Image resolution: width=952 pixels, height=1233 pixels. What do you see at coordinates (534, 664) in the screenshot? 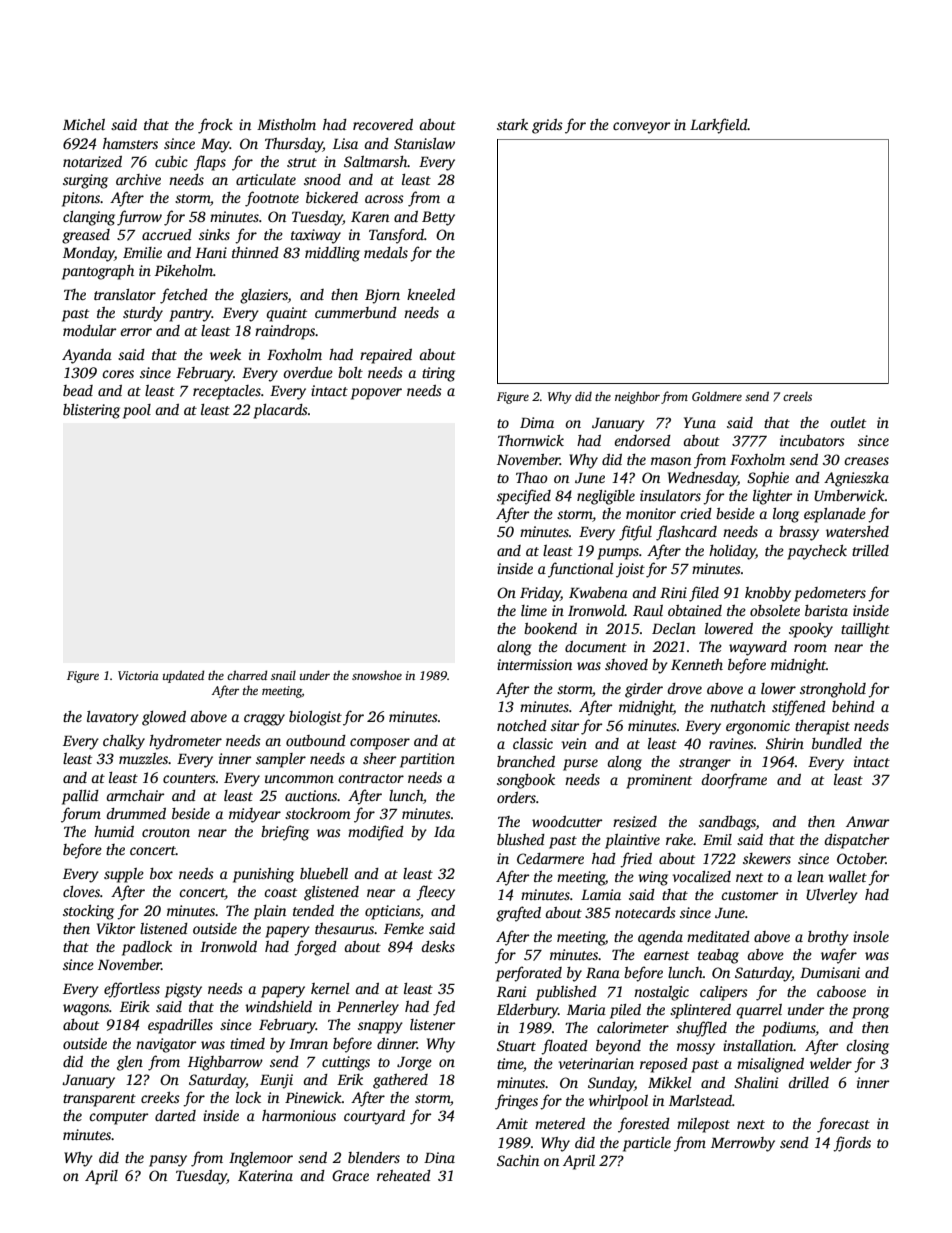
I see `intermission` at bounding box center [534, 664].
